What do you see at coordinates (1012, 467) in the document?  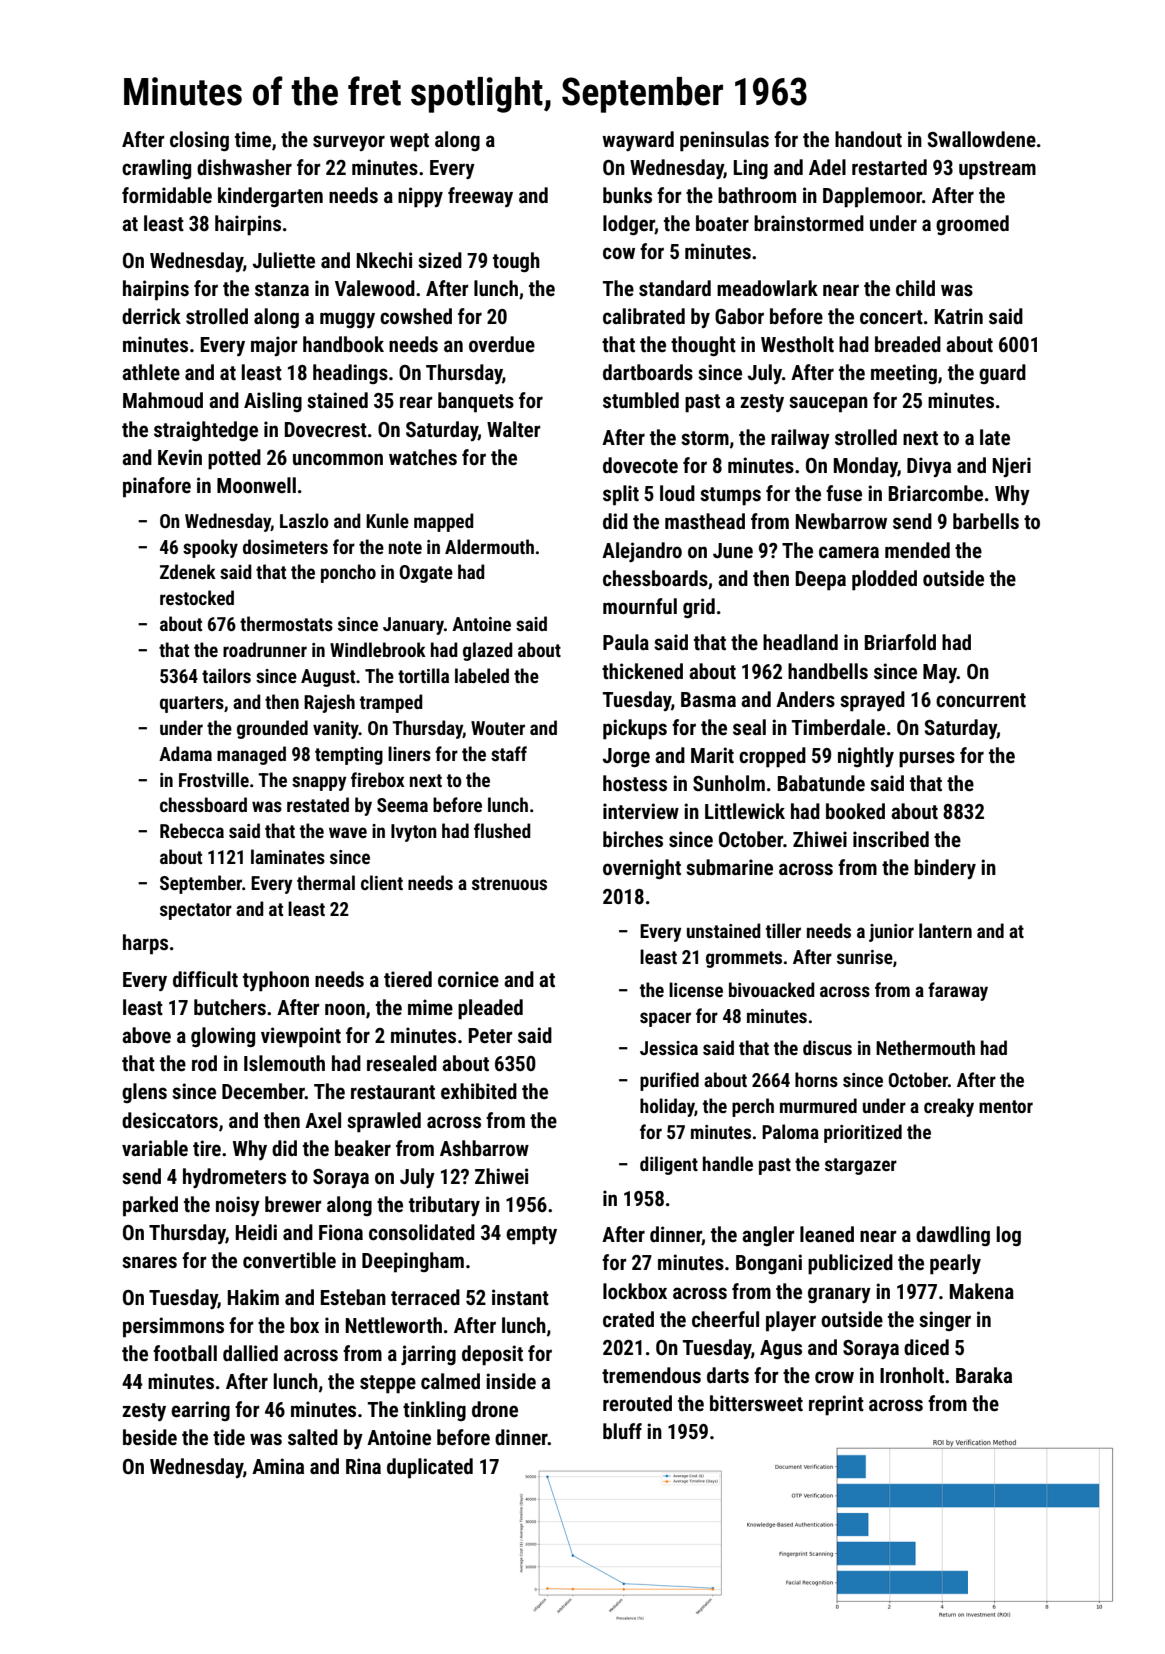 I see `Njeri` at bounding box center [1012, 467].
